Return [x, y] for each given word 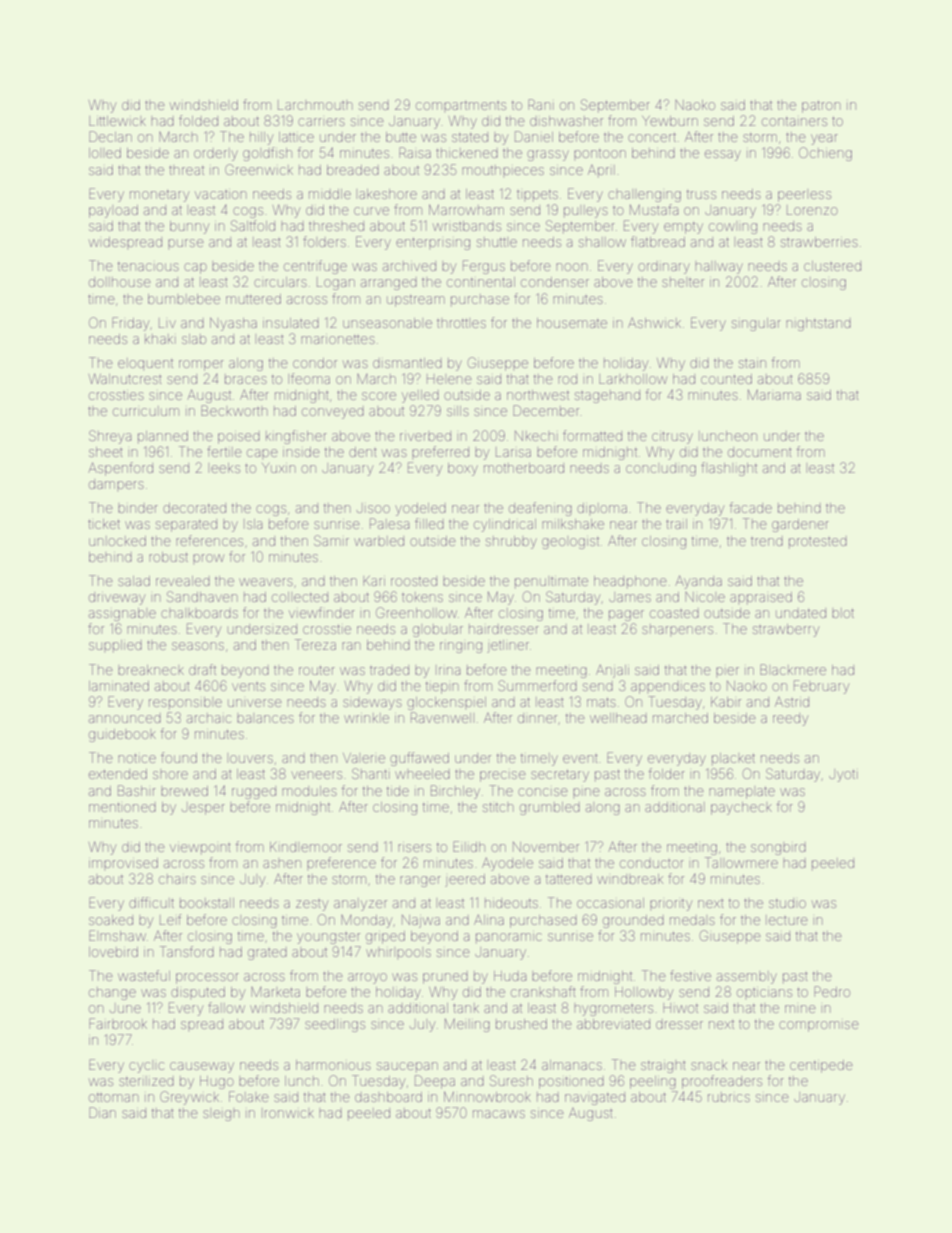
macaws [499, 1114]
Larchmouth [315, 106]
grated [267, 954]
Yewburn [670, 121]
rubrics [729, 1097]
